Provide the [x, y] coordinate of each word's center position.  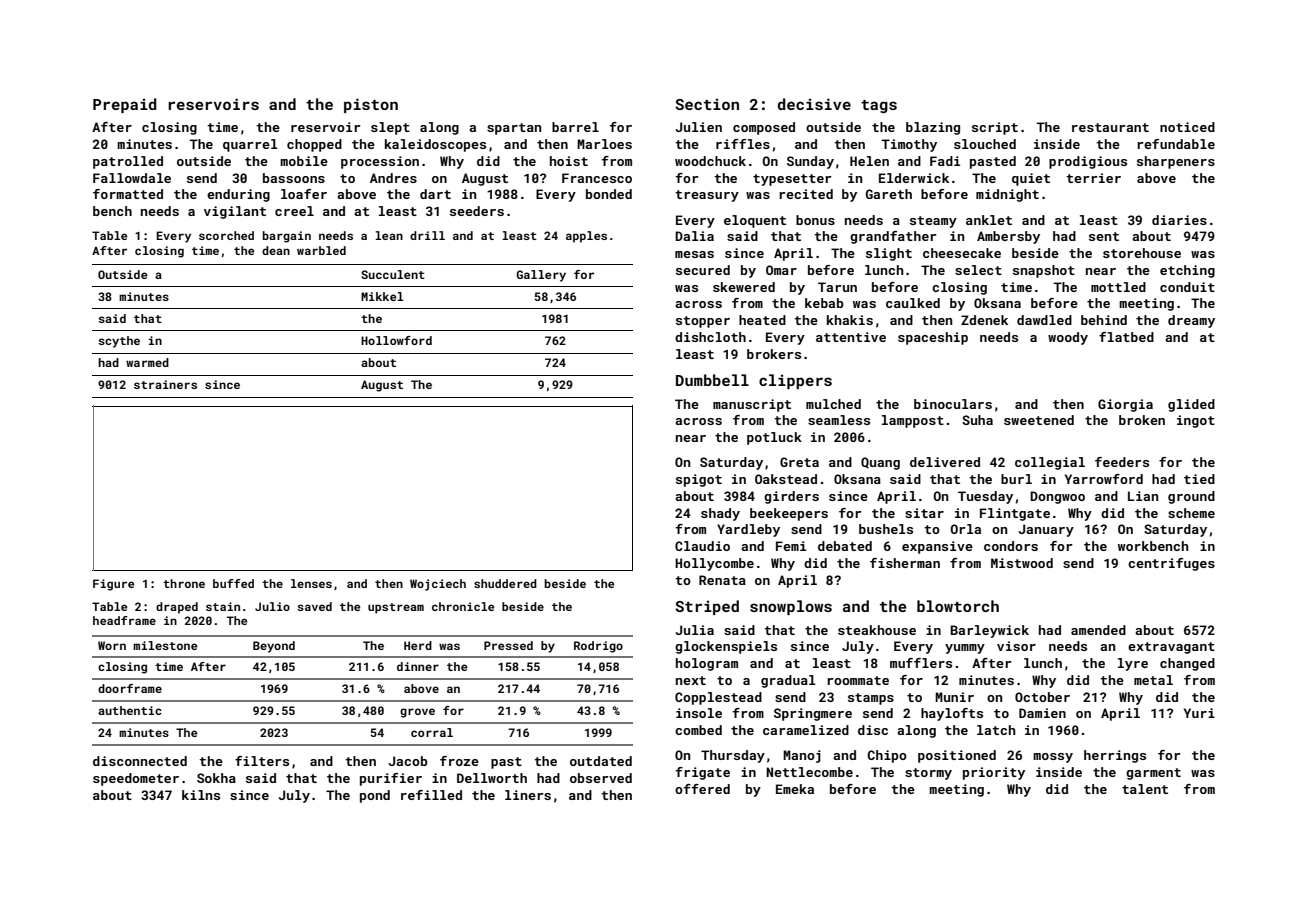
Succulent [393, 274]
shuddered [505, 583]
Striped [707, 607]
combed [698, 730]
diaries [1179, 220]
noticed [1187, 127]
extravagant [1171, 648]
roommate [858, 680]
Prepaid [125, 105]
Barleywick [989, 631]
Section [707, 104]
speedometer [136, 779]
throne [184, 583]
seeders [477, 211]
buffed [233, 583]
